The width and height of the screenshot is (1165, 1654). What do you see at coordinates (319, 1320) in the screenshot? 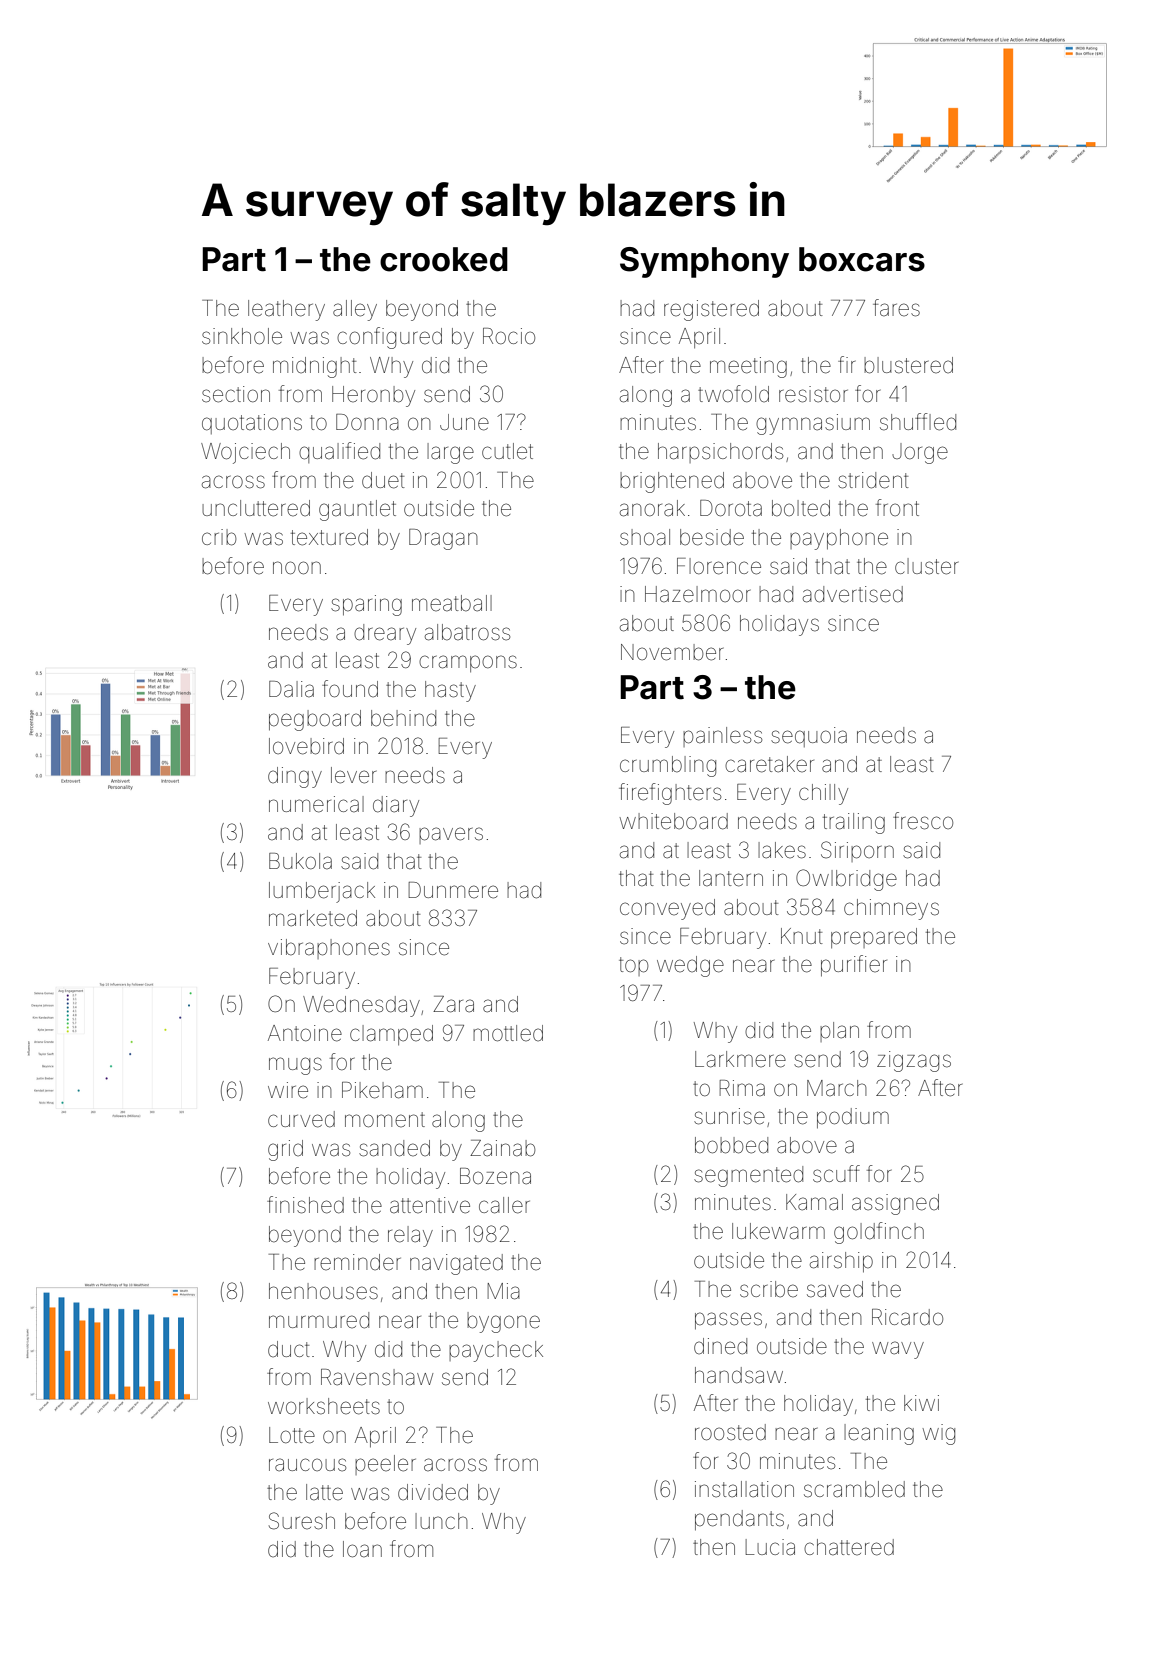
I see `murmured` at bounding box center [319, 1320].
